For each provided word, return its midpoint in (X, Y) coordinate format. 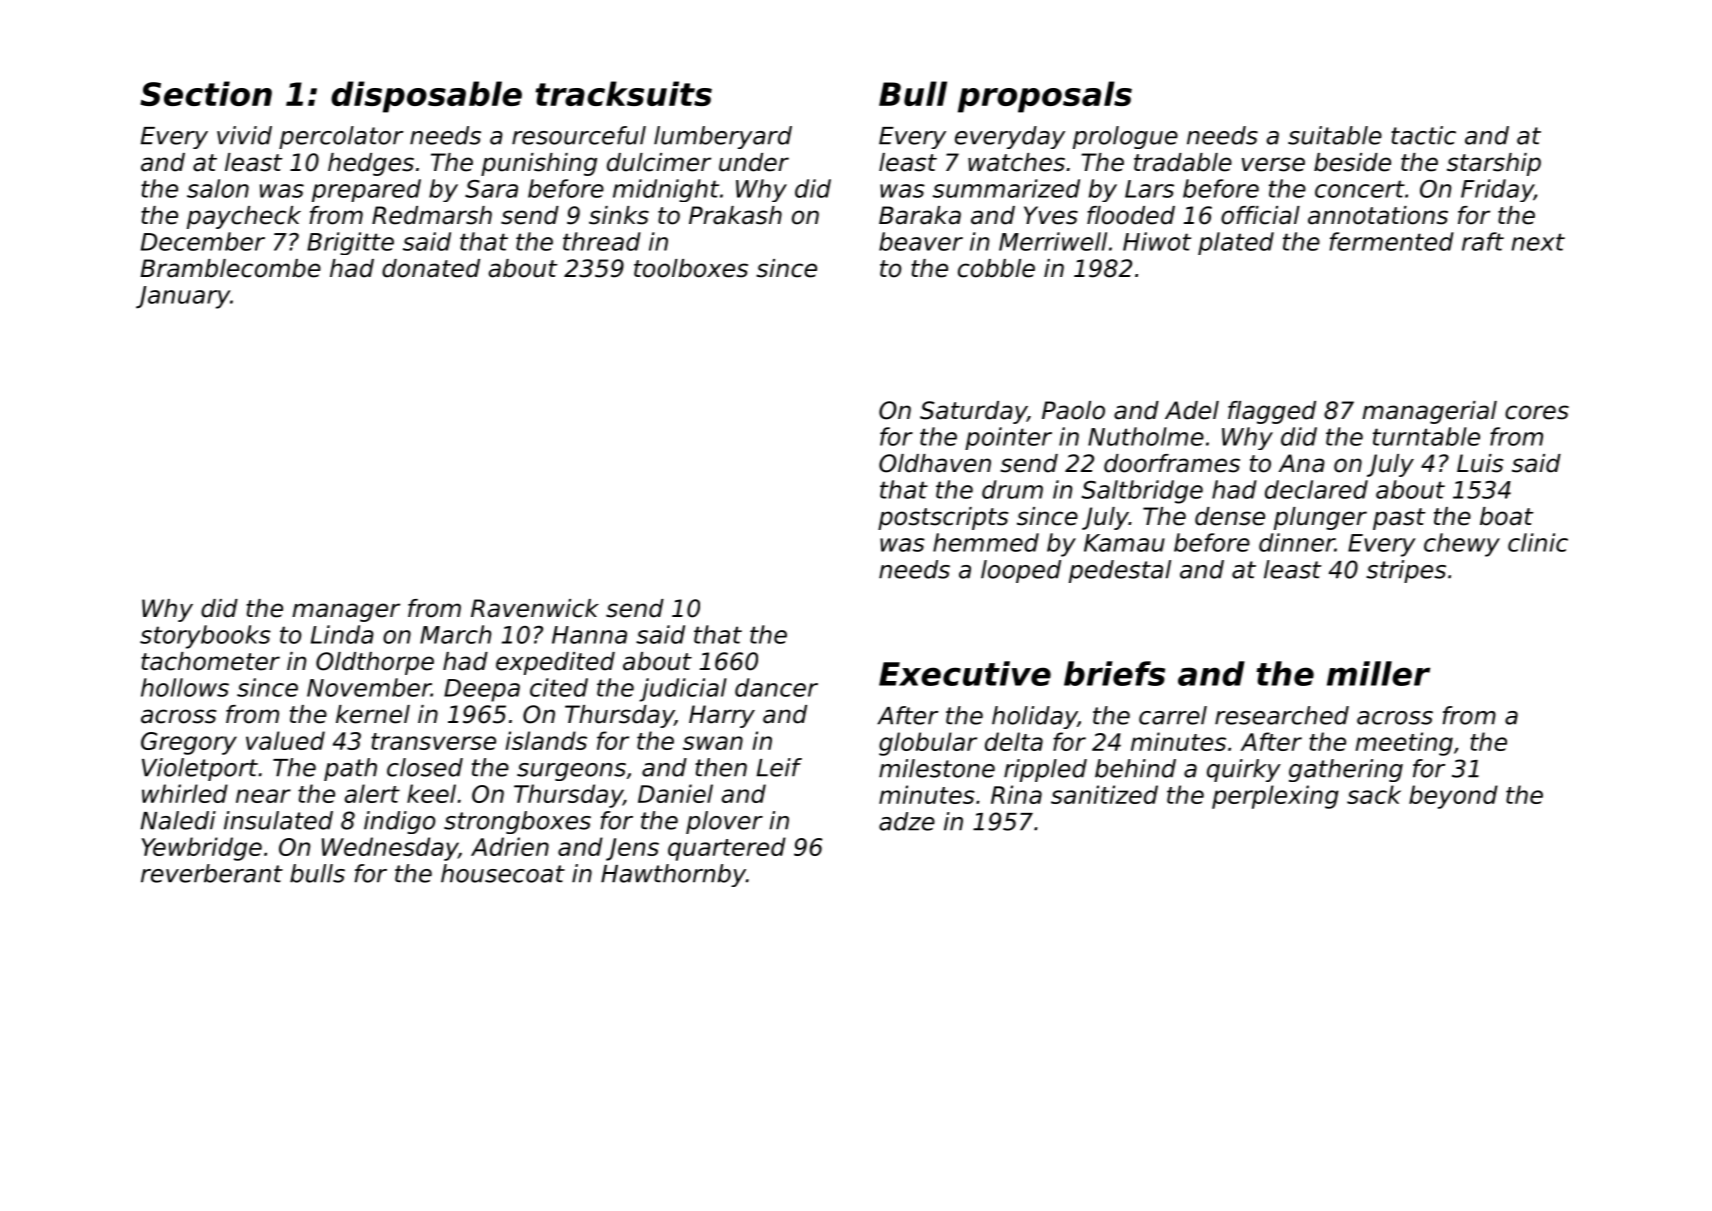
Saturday (973, 412)
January (183, 297)
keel (431, 793)
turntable (1426, 436)
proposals (1045, 97)
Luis (1480, 463)
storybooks (205, 637)
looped (1021, 571)
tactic (1423, 135)
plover (724, 822)
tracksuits (624, 93)
